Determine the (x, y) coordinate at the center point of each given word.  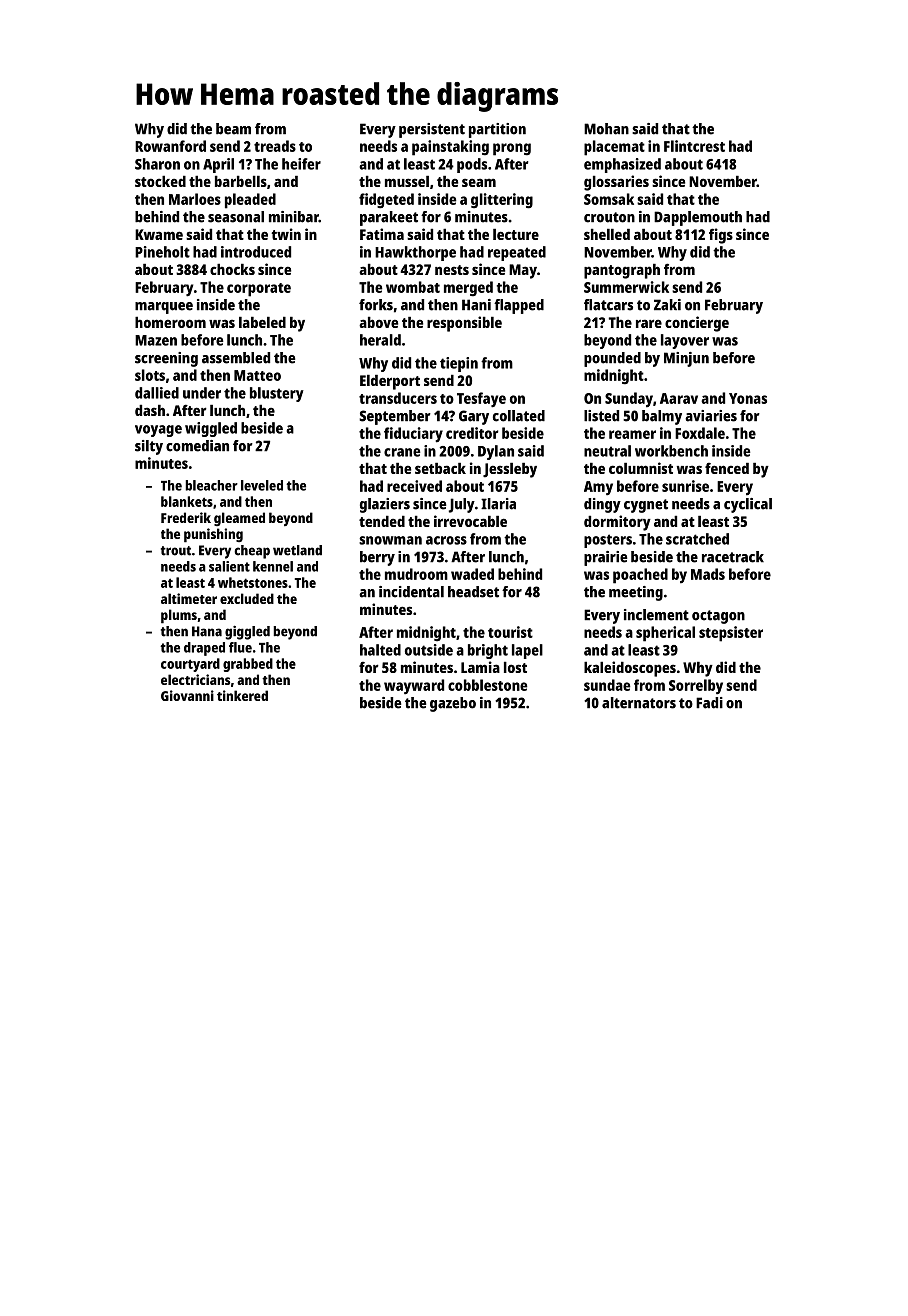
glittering (502, 201)
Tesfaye (481, 400)
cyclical (748, 505)
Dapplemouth (698, 218)
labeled (262, 322)
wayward (414, 687)
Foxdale (700, 433)
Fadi (709, 703)
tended (382, 521)
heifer (301, 164)
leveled (262, 485)
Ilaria (498, 504)
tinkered (242, 695)
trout (176, 551)
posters (608, 541)
